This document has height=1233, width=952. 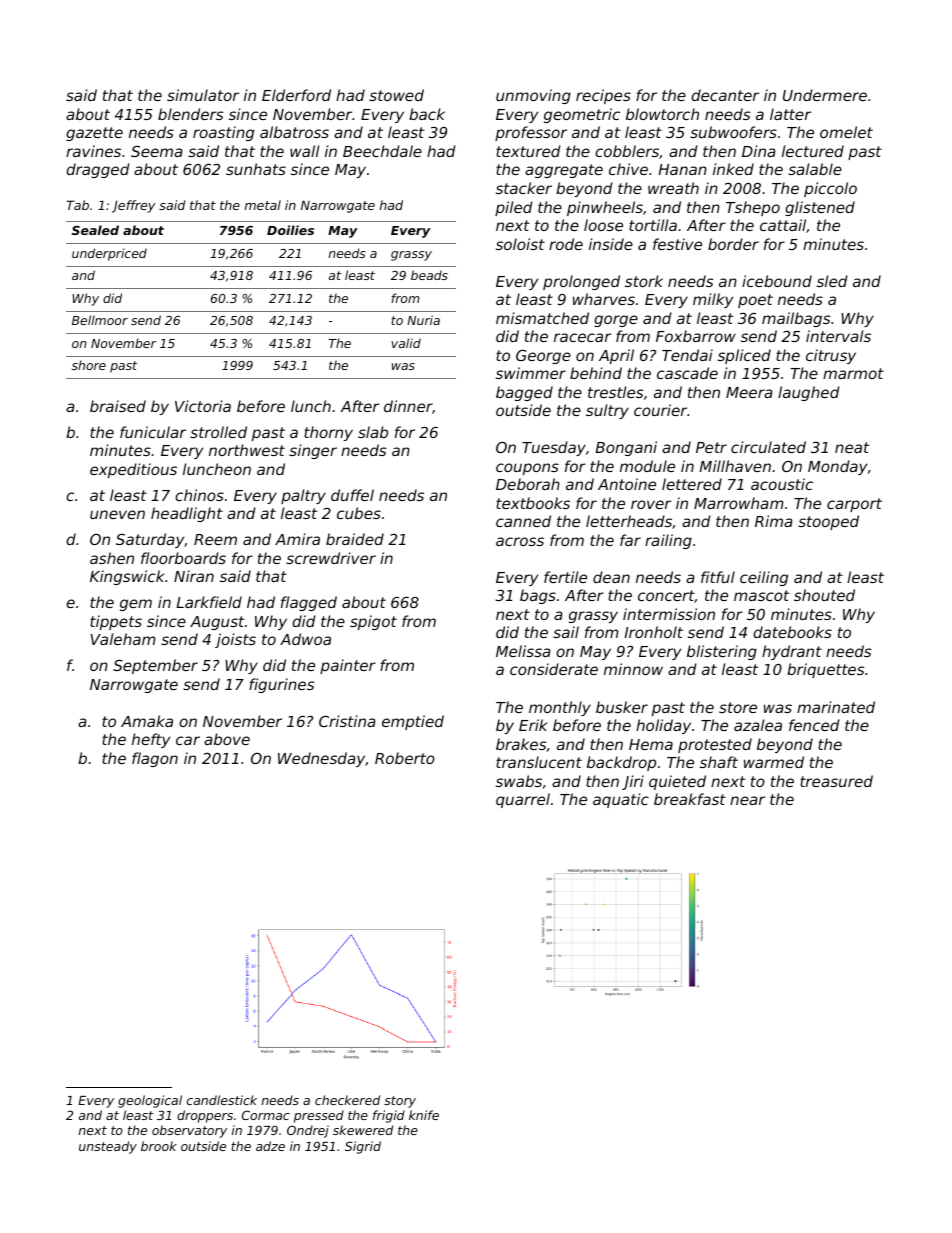 I want to click on sunhats, so click(x=256, y=169).
